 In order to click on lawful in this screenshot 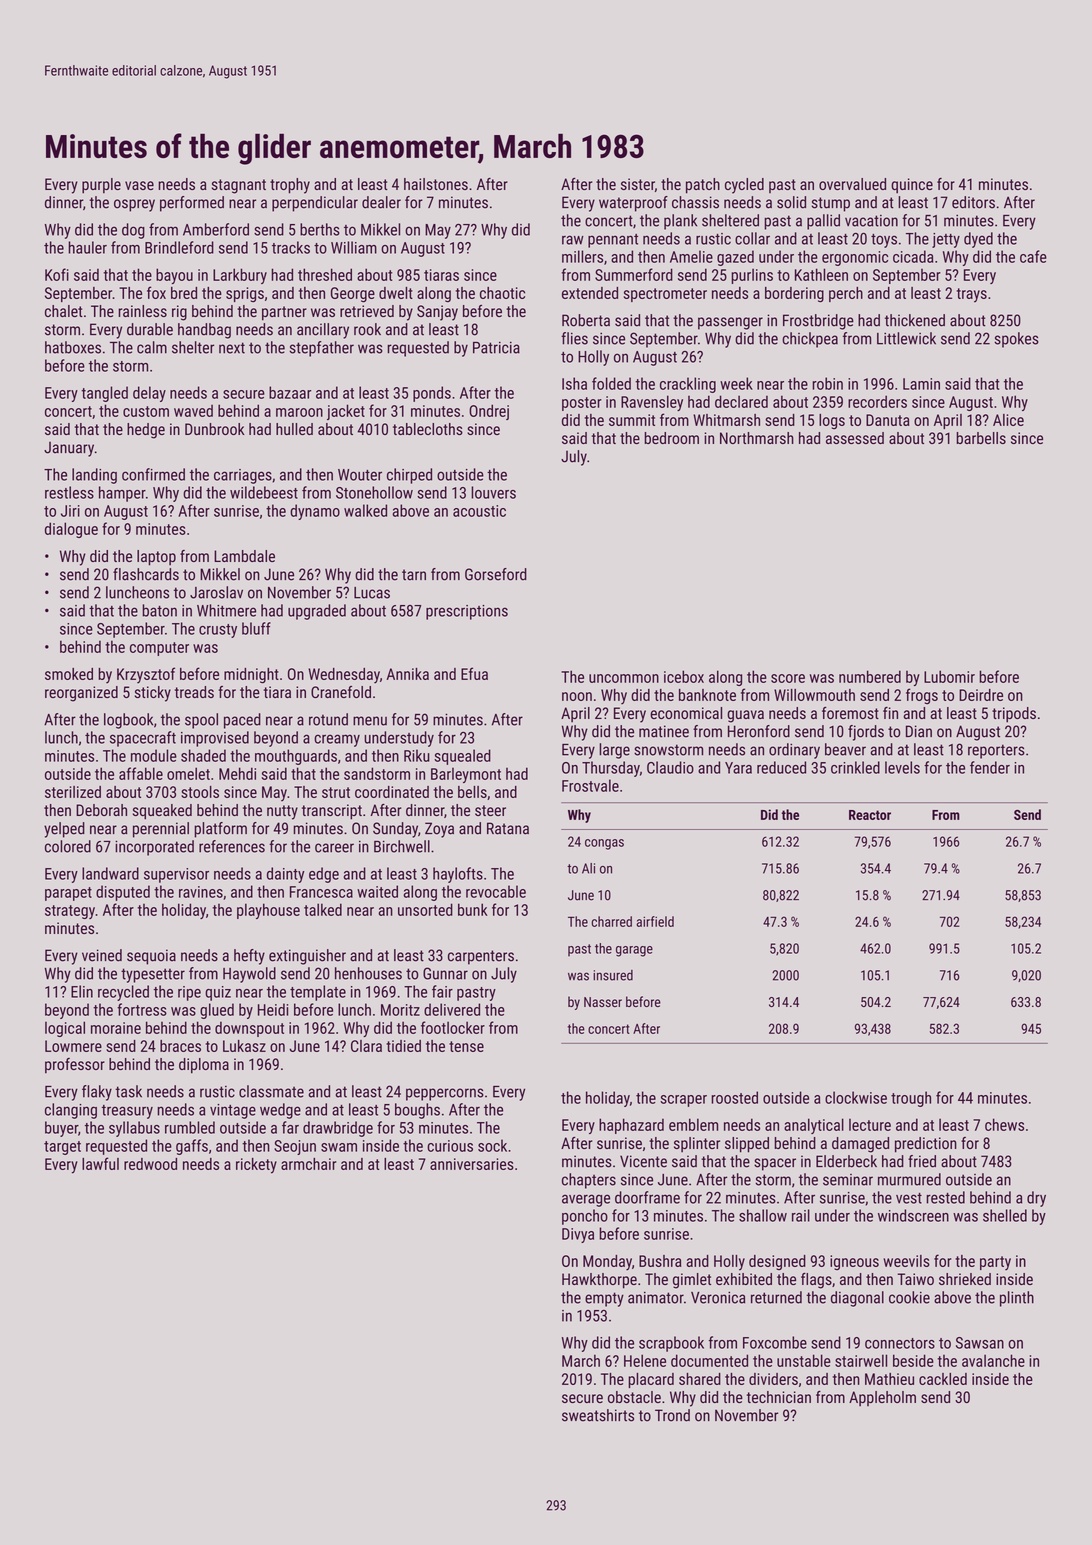, I will do `click(100, 1163)`.
